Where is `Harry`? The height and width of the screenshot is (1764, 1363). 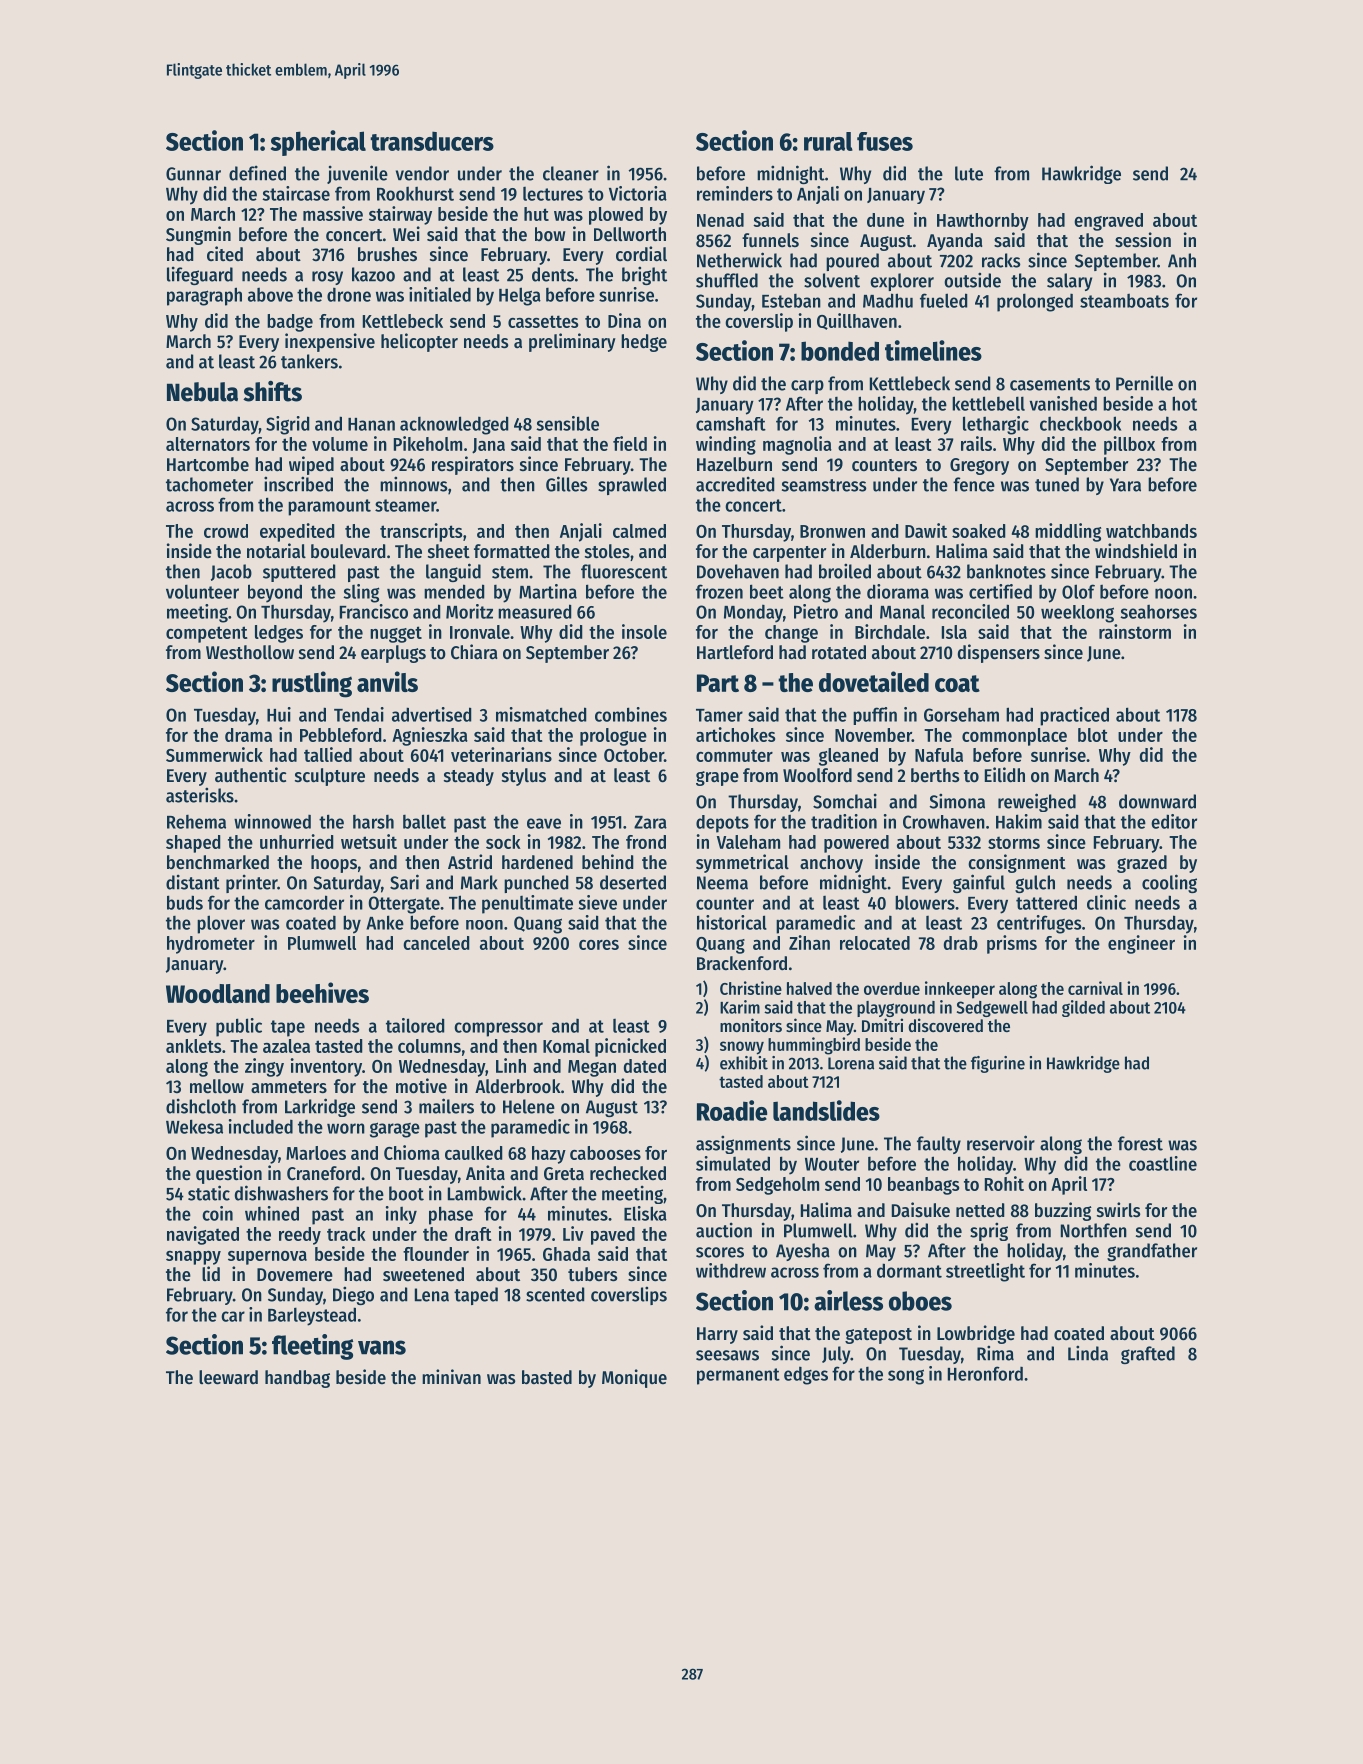
Harry is located at coordinates (717, 1335).
